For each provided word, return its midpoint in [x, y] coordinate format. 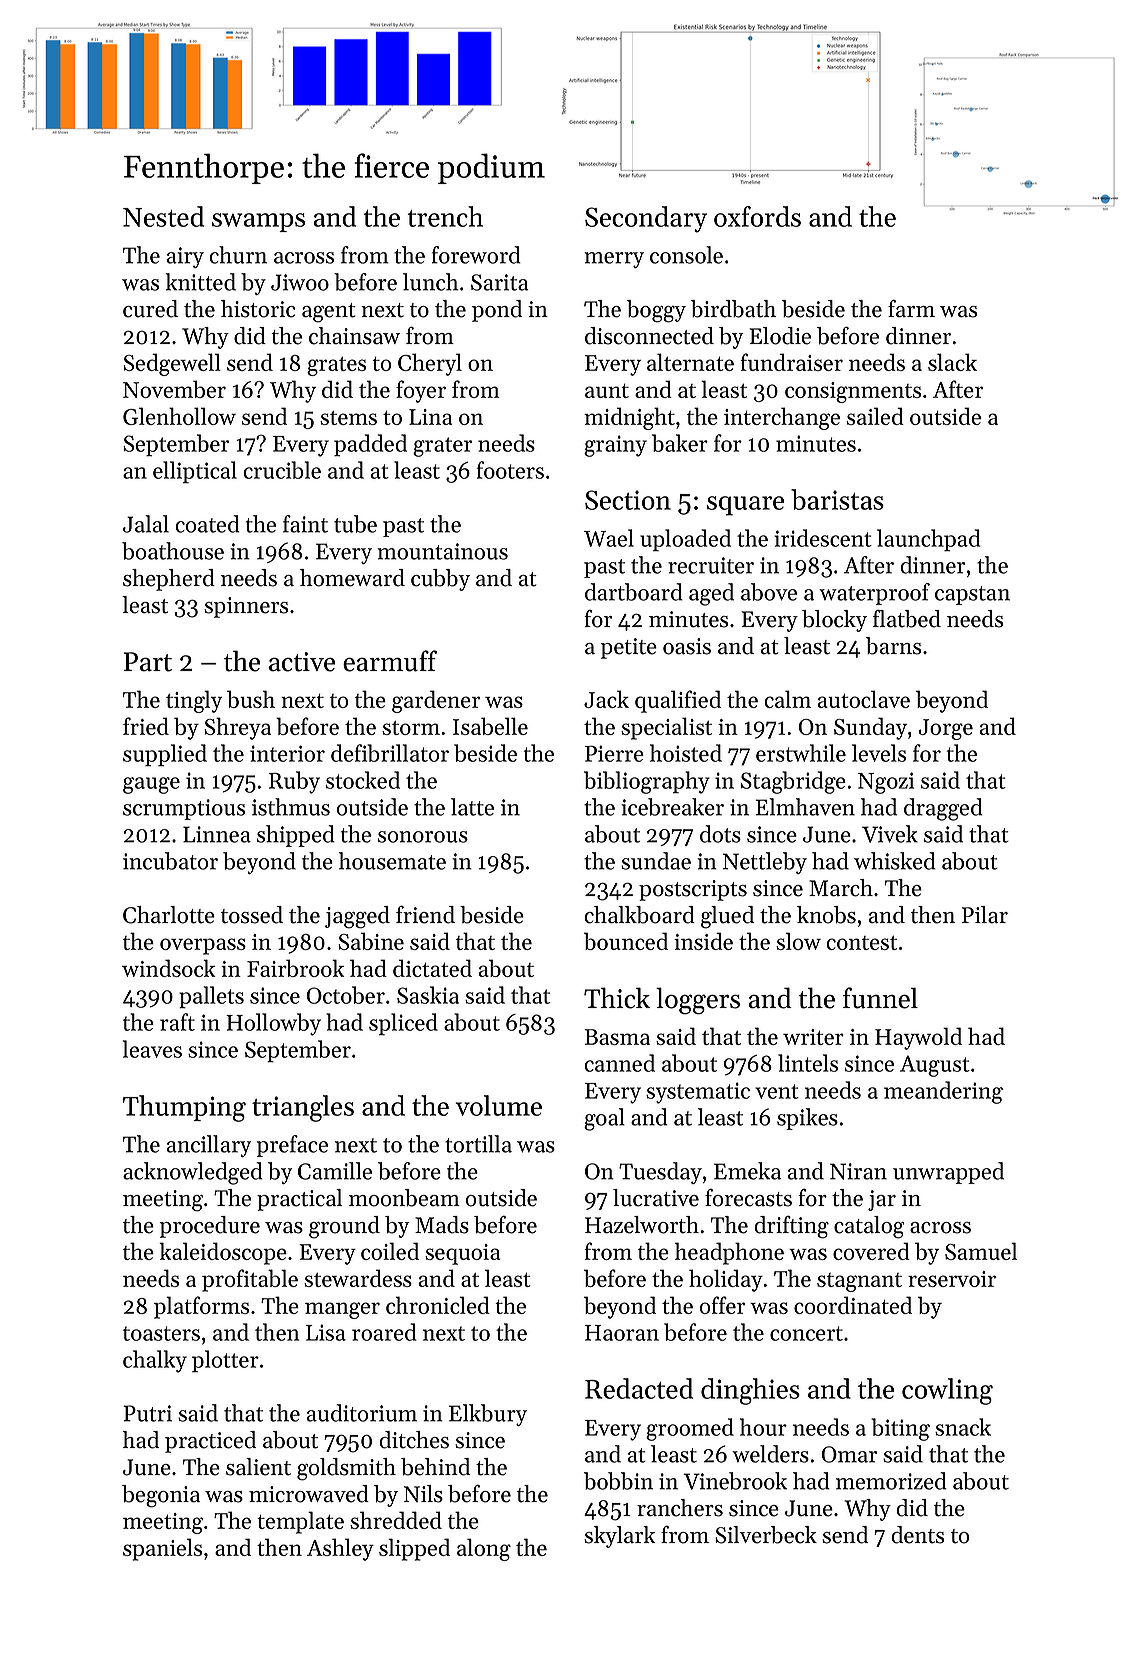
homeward [352, 578]
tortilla [478, 1144]
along [484, 1549]
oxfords [757, 216]
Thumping [184, 1108]
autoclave [864, 699]
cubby [440, 580]
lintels [808, 1063]
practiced [210, 1442]
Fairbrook [295, 968]
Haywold [918, 1038]
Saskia [428, 995]
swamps [258, 222]
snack [963, 1427]
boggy [656, 311]
